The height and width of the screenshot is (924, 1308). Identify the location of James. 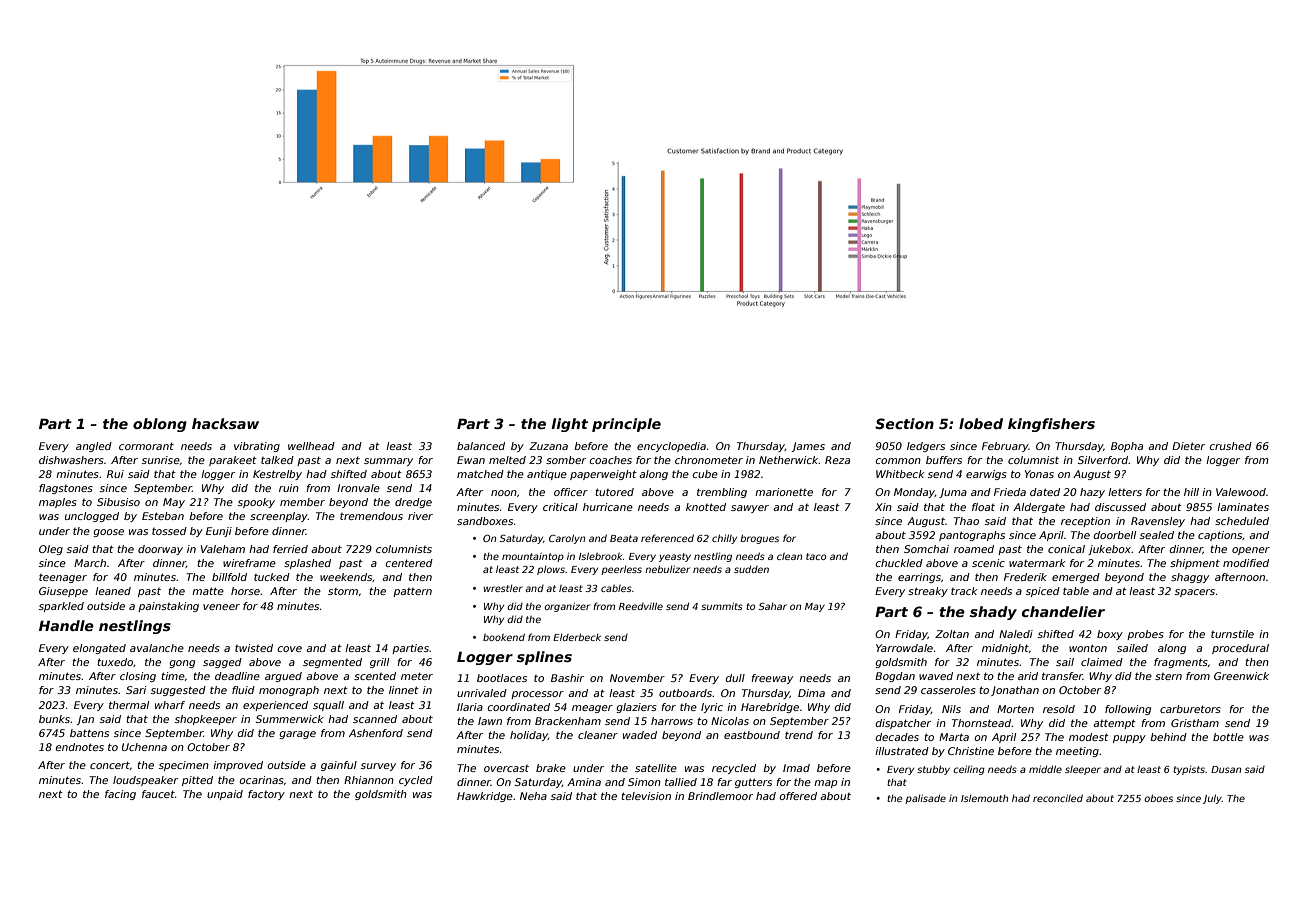
(808, 447).
